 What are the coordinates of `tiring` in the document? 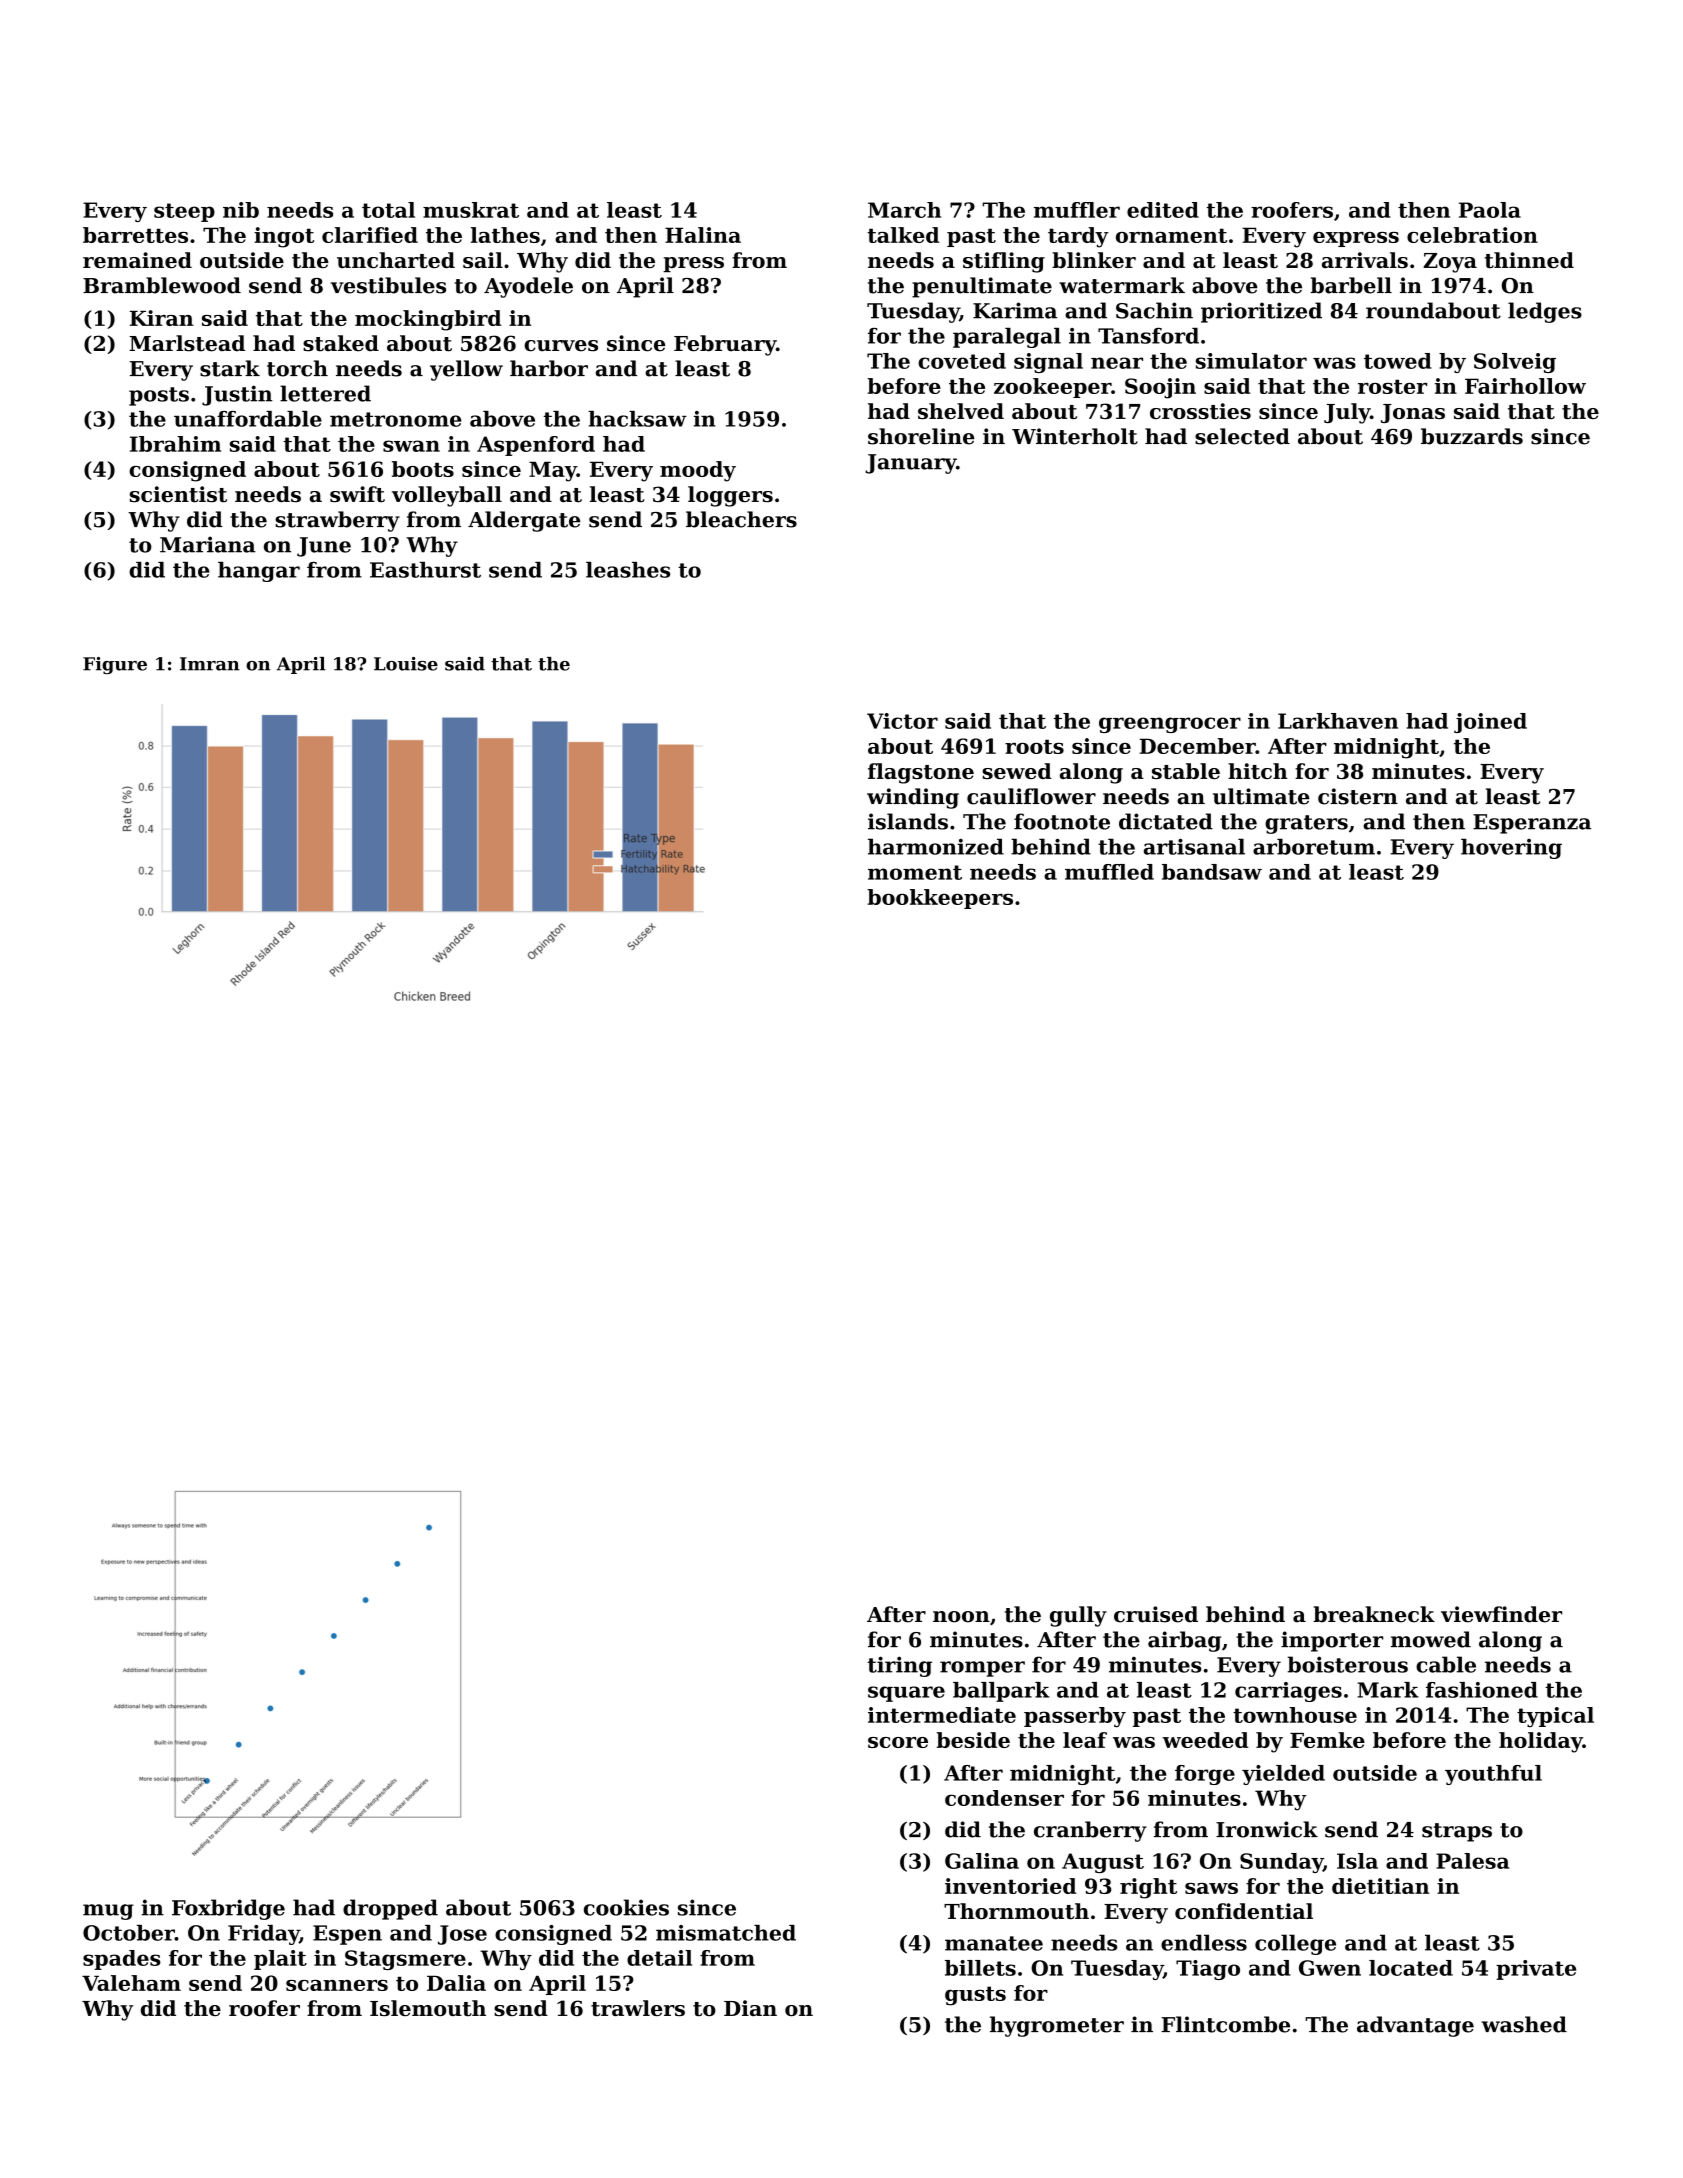 It's located at (900, 1666).
